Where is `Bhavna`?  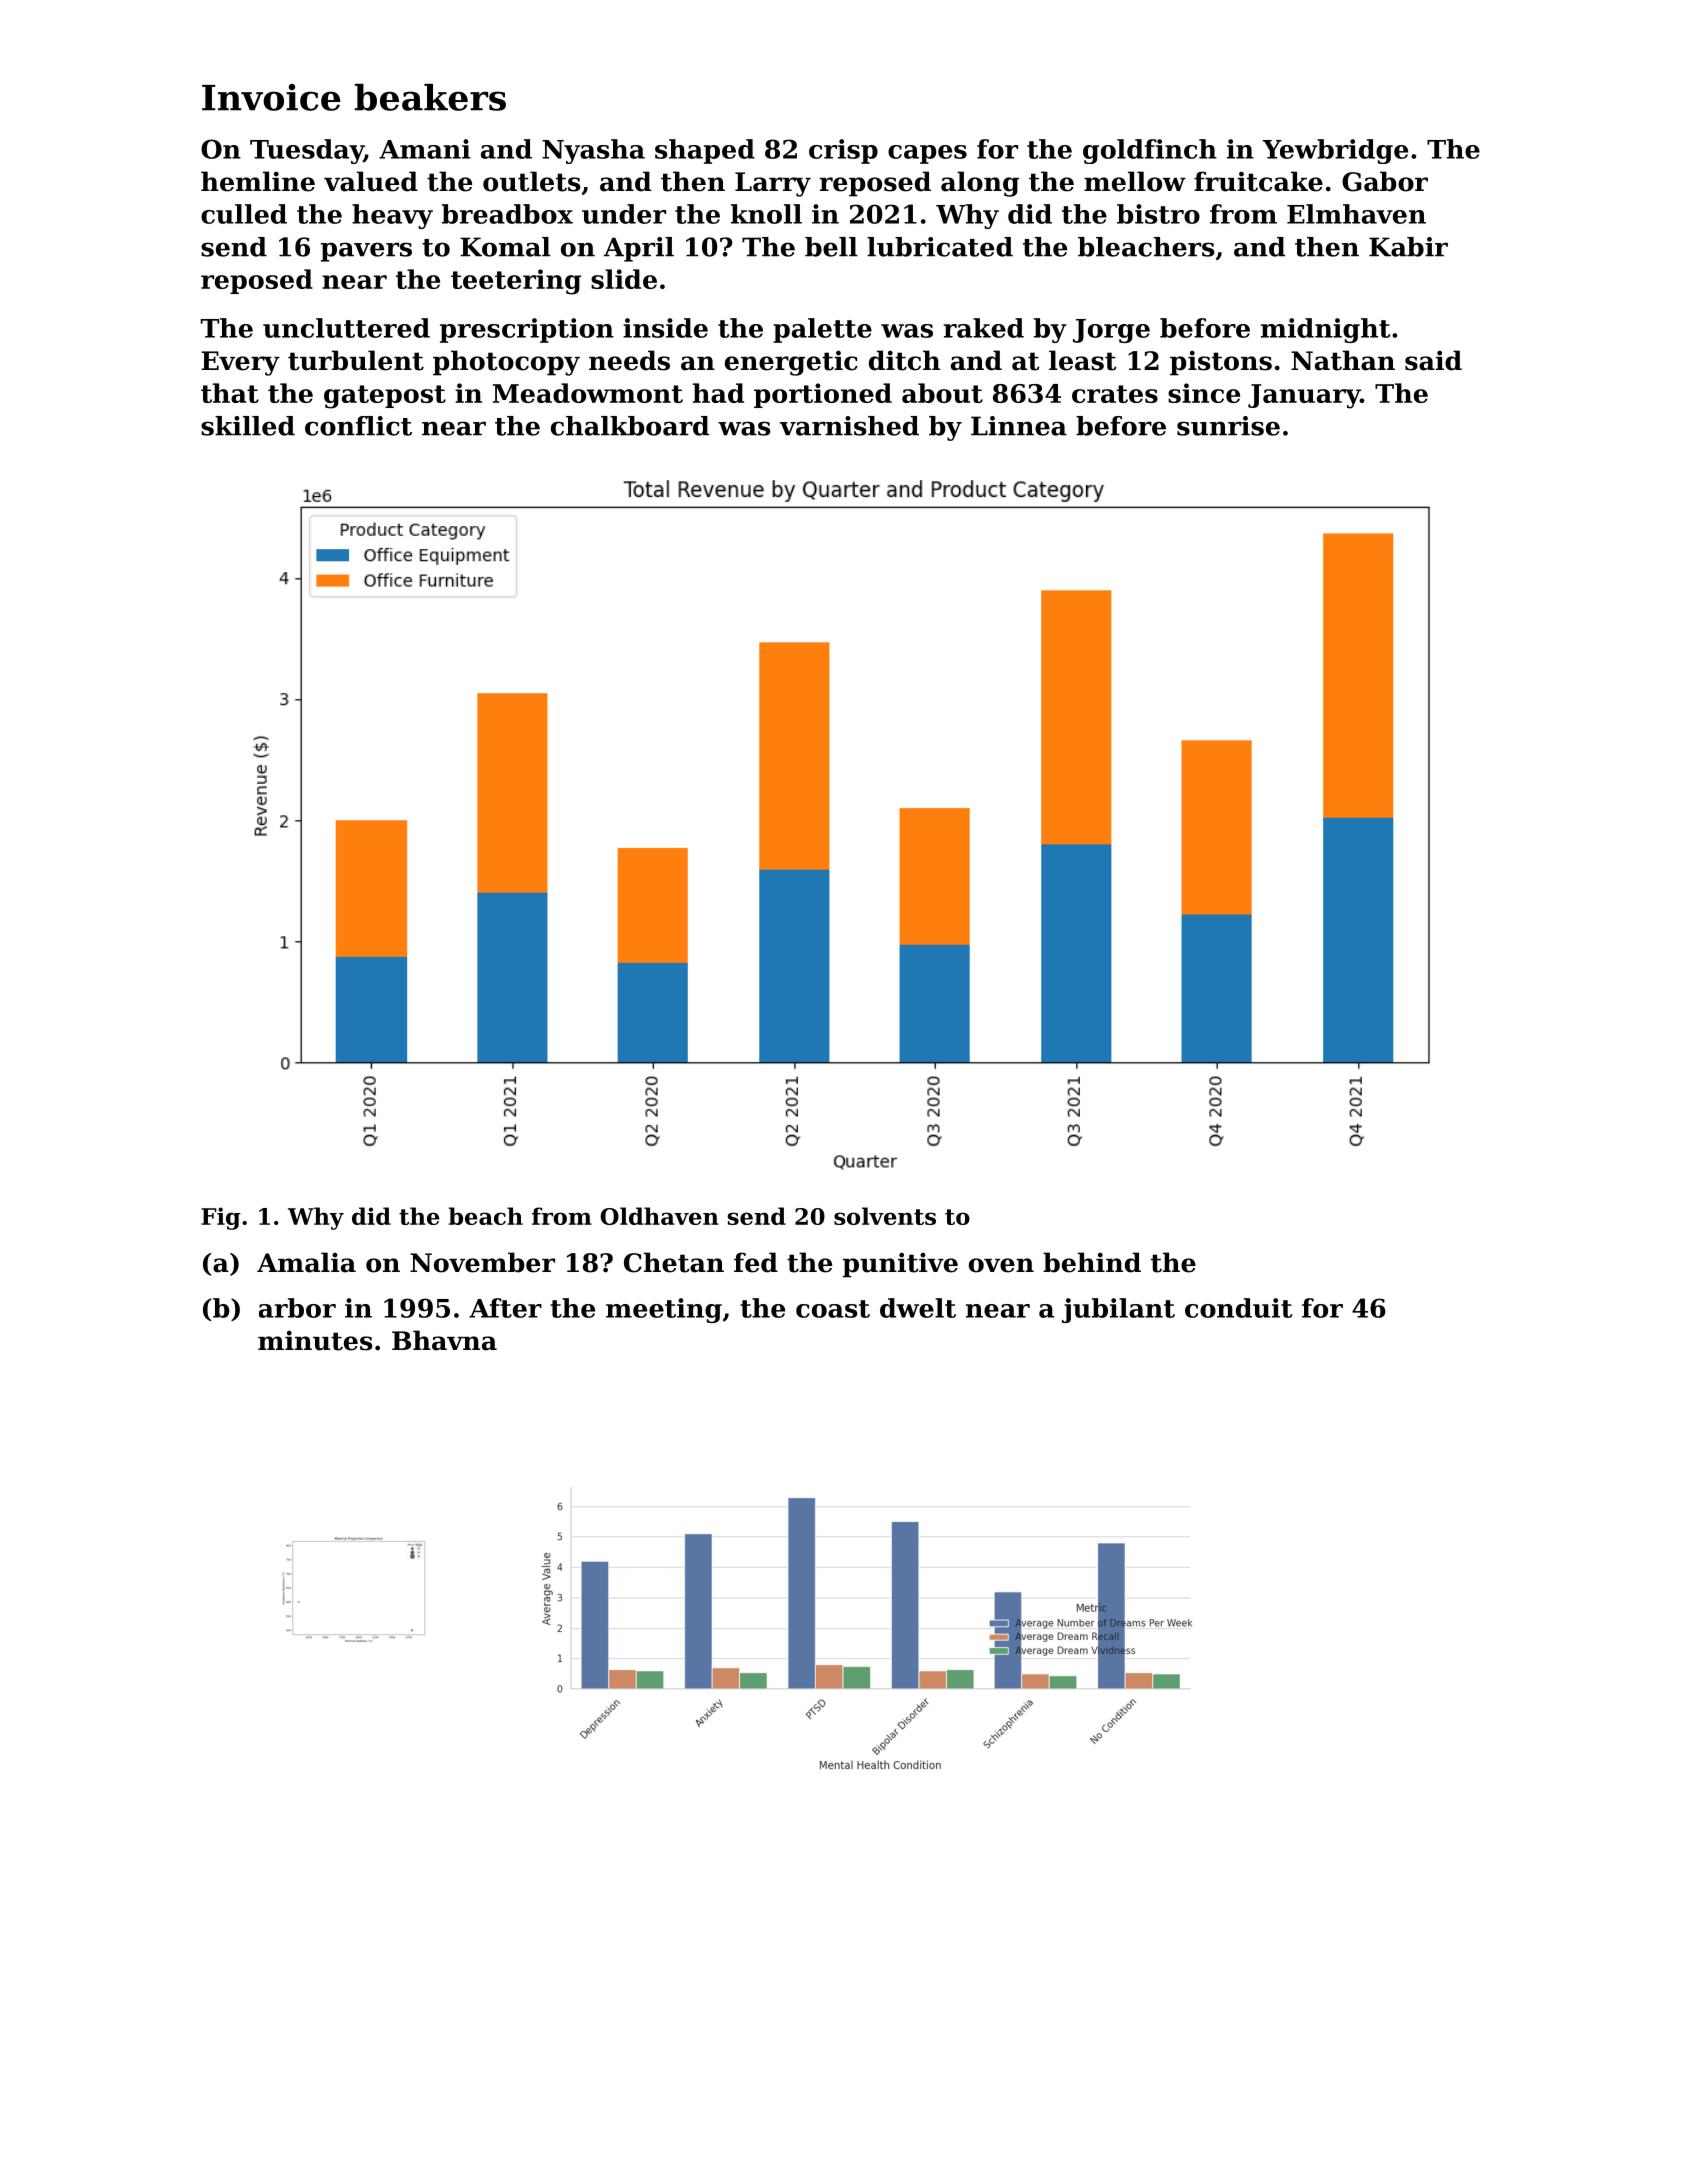 Bhavna is located at coordinates (444, 1340).
